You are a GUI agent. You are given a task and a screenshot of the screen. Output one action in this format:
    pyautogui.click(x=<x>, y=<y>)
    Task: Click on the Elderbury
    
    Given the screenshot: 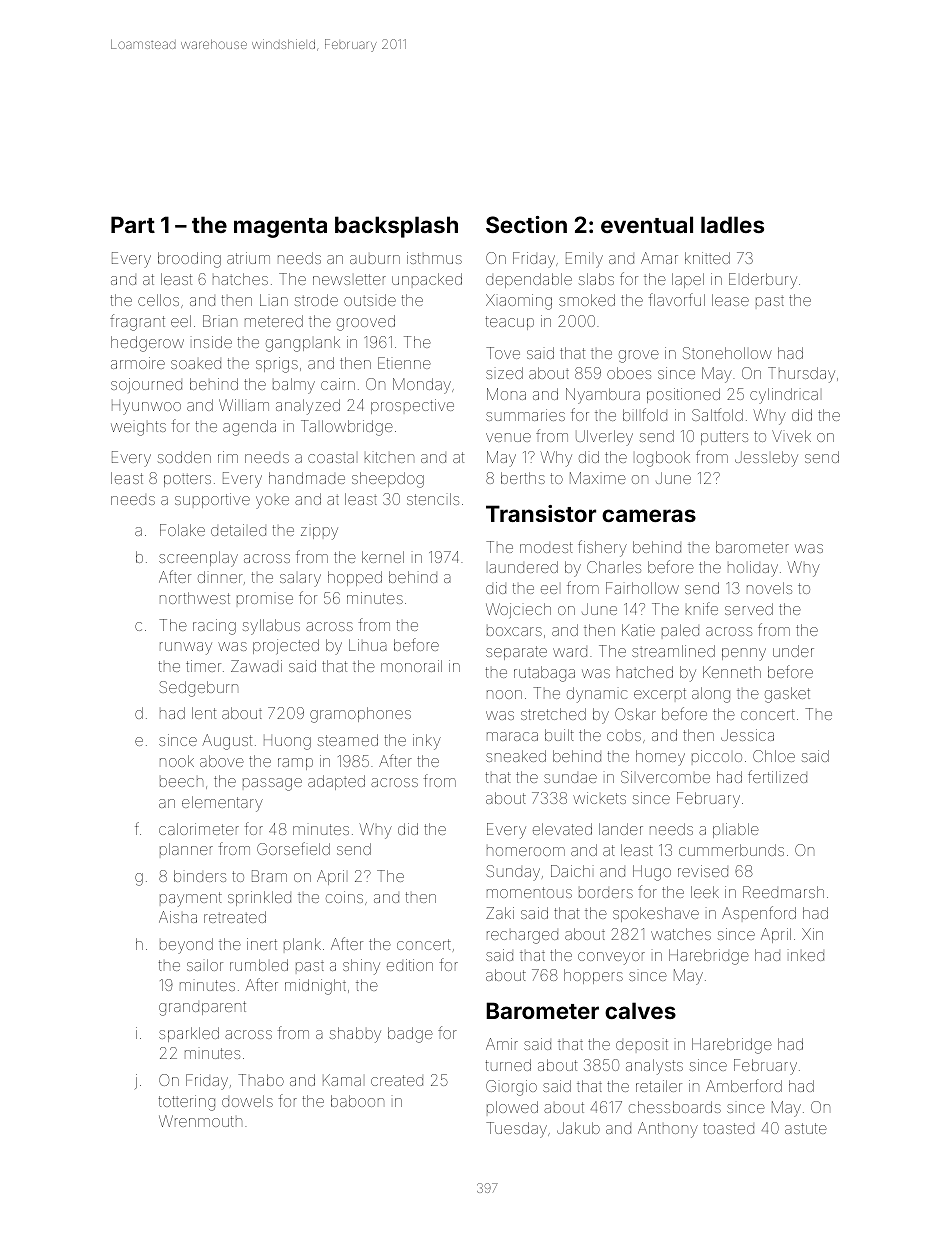 What is the action you would take?
    pyautogui.click(x=763, y=281)
